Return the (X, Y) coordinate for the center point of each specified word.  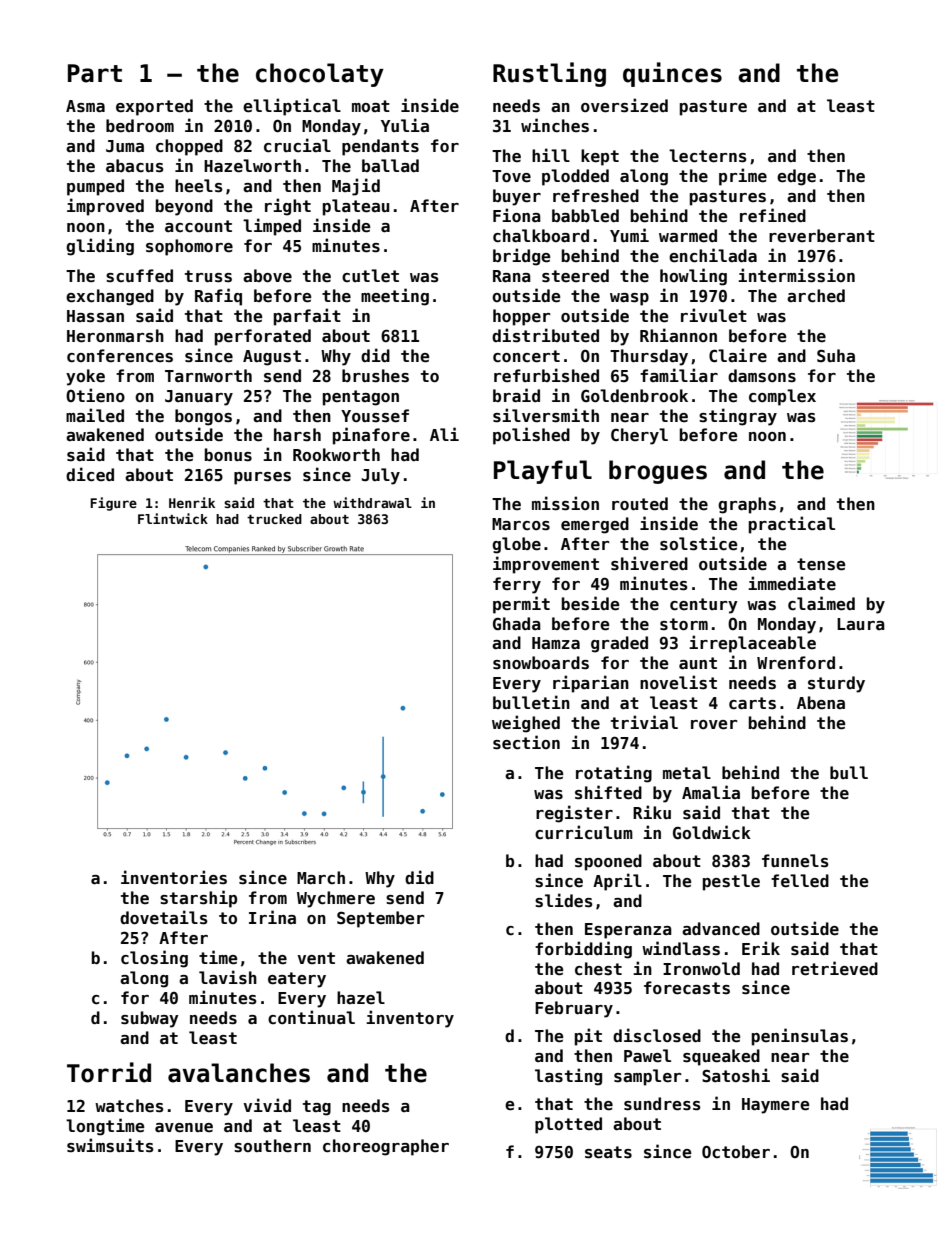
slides (564, 900)
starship (198, 899)
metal (687, 773)
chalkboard (541, 235)
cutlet (370, 275)
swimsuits (110, 1145)
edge (796, 177)
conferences (120, 356)
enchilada (713, 255)
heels (199, 186)
